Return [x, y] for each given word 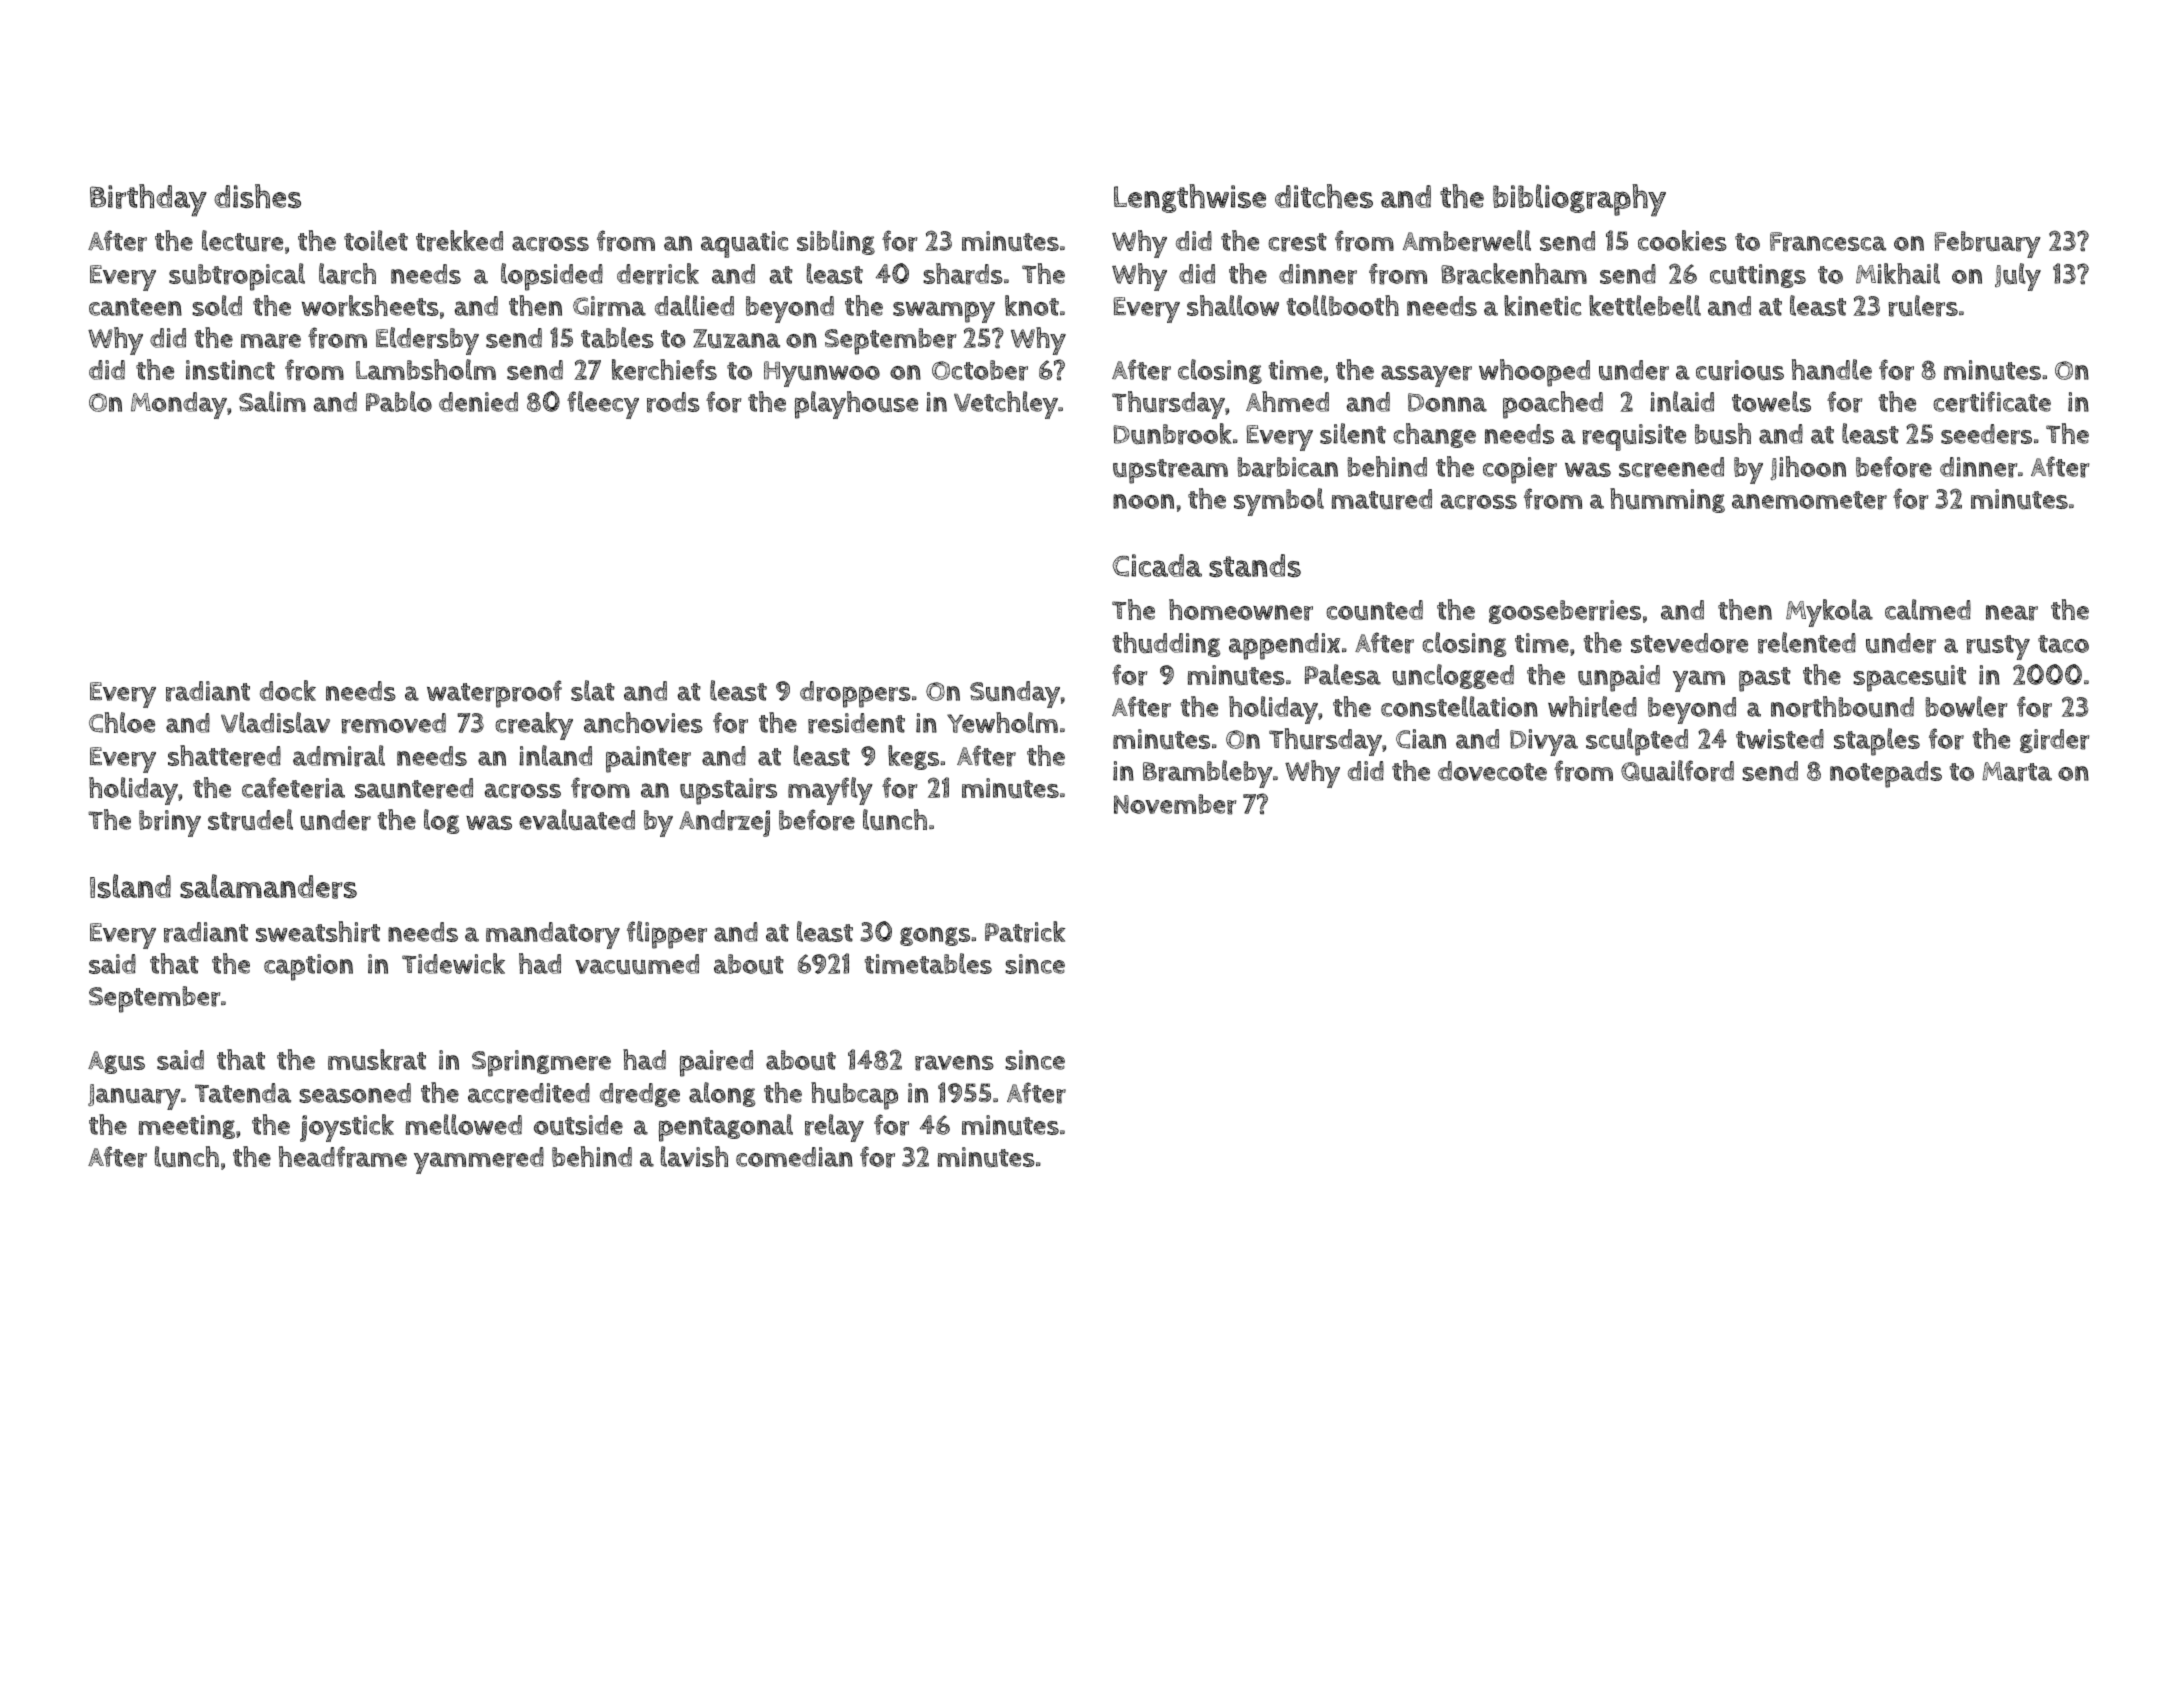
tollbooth [1342, 305]
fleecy [603, 405]
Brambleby [1208, 774]
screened [1671, 467]
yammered [479, 1160]
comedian [794, 1157]
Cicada [1157, 565]
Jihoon [1808, 468]
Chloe [122, 722]
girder [2054, 741]
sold [217, 305]
